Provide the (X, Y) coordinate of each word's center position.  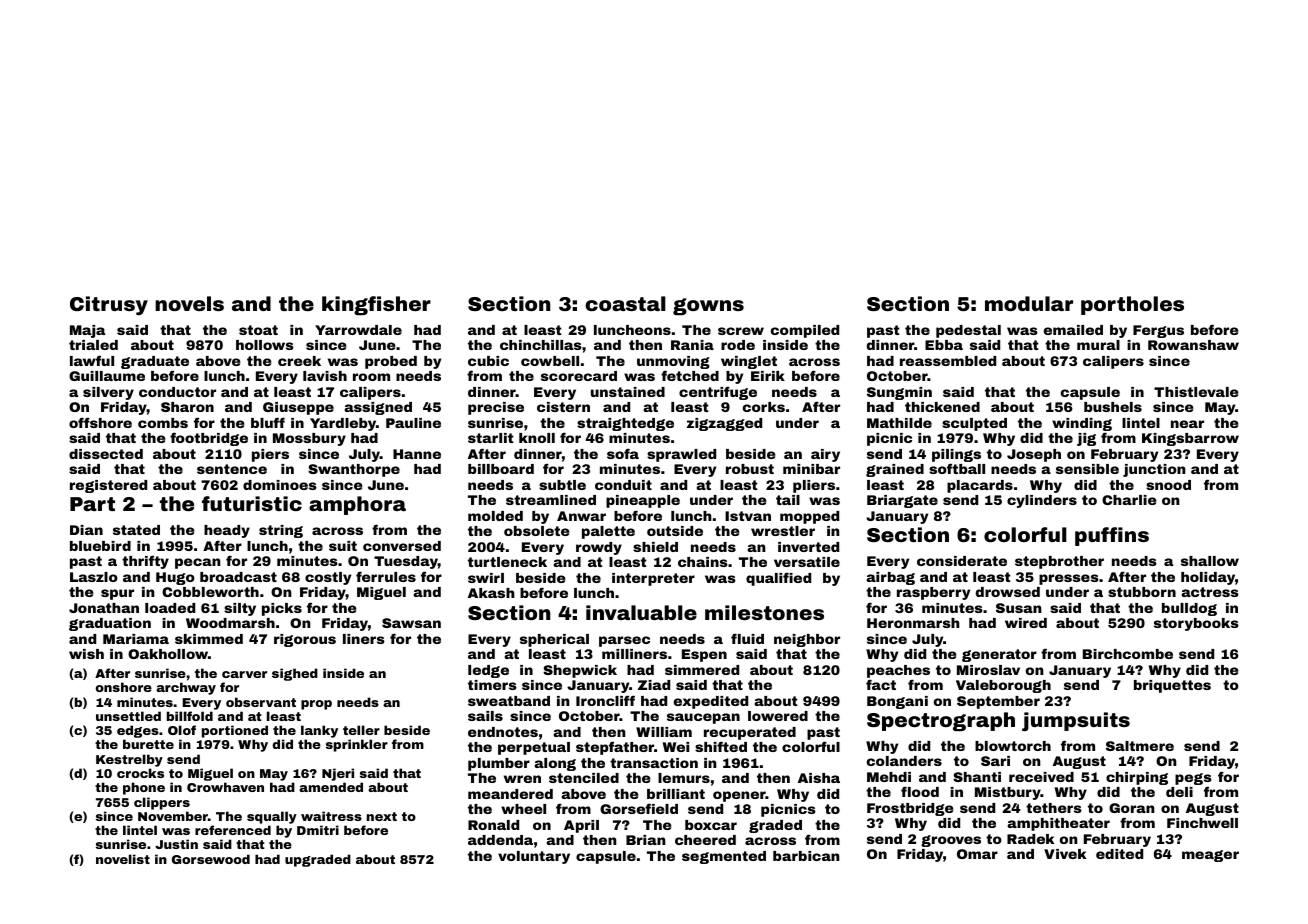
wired (1026, 623)
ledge (488, 671)
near (1187, 424)
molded (495, 516)
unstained (628, 392)
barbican (806, 856)
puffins (1112, 536)
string (281, 531)
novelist (123, 859)
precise (496, 408)
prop (316, 705)
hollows (265, 345)
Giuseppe (298, 408)
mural (1098, 345)
